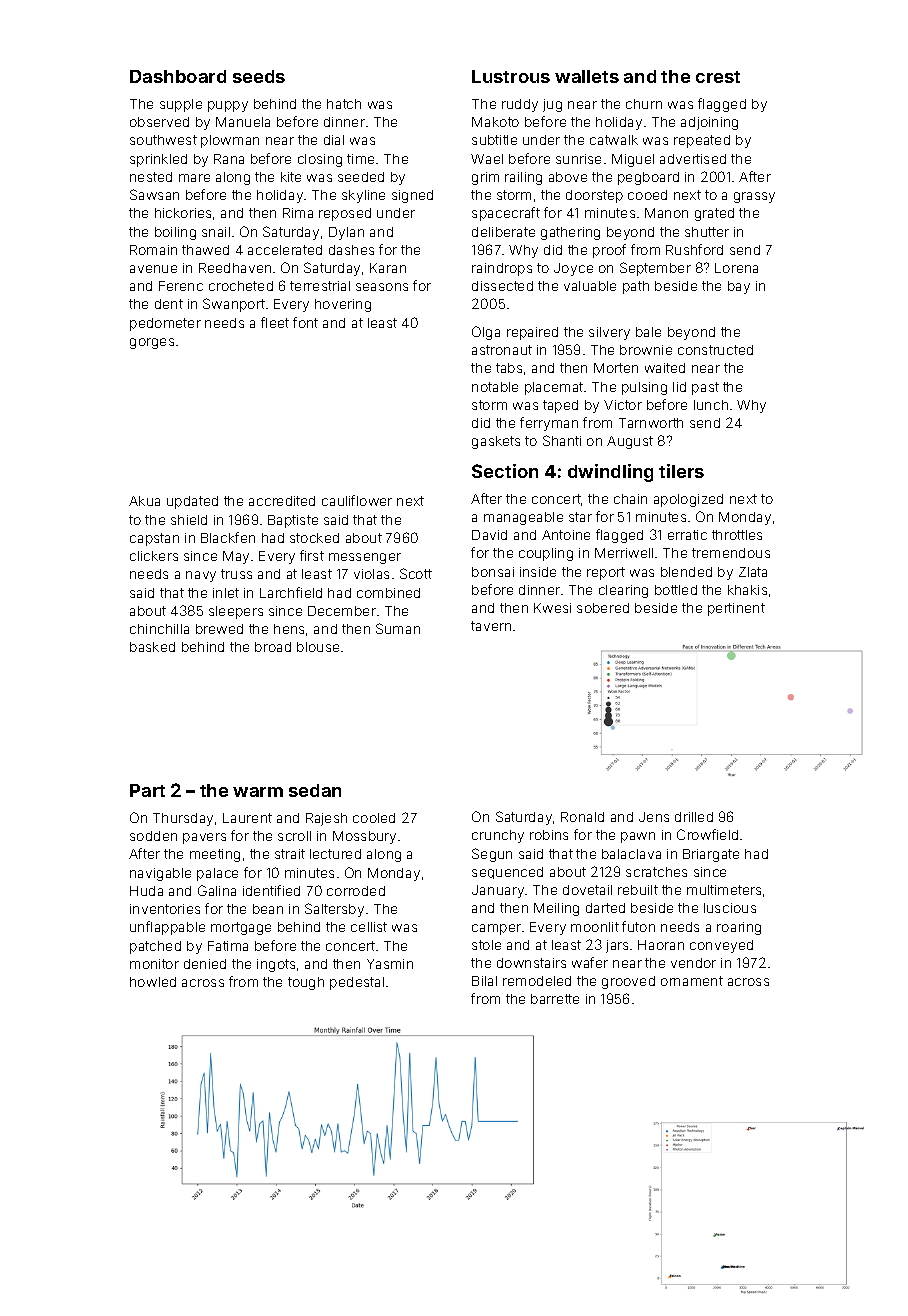 The width and height of the screenshot is (908, 1316). Describe the element at coordinates (511, 76) in the screenshot. I see `Lustrous` at that location.
